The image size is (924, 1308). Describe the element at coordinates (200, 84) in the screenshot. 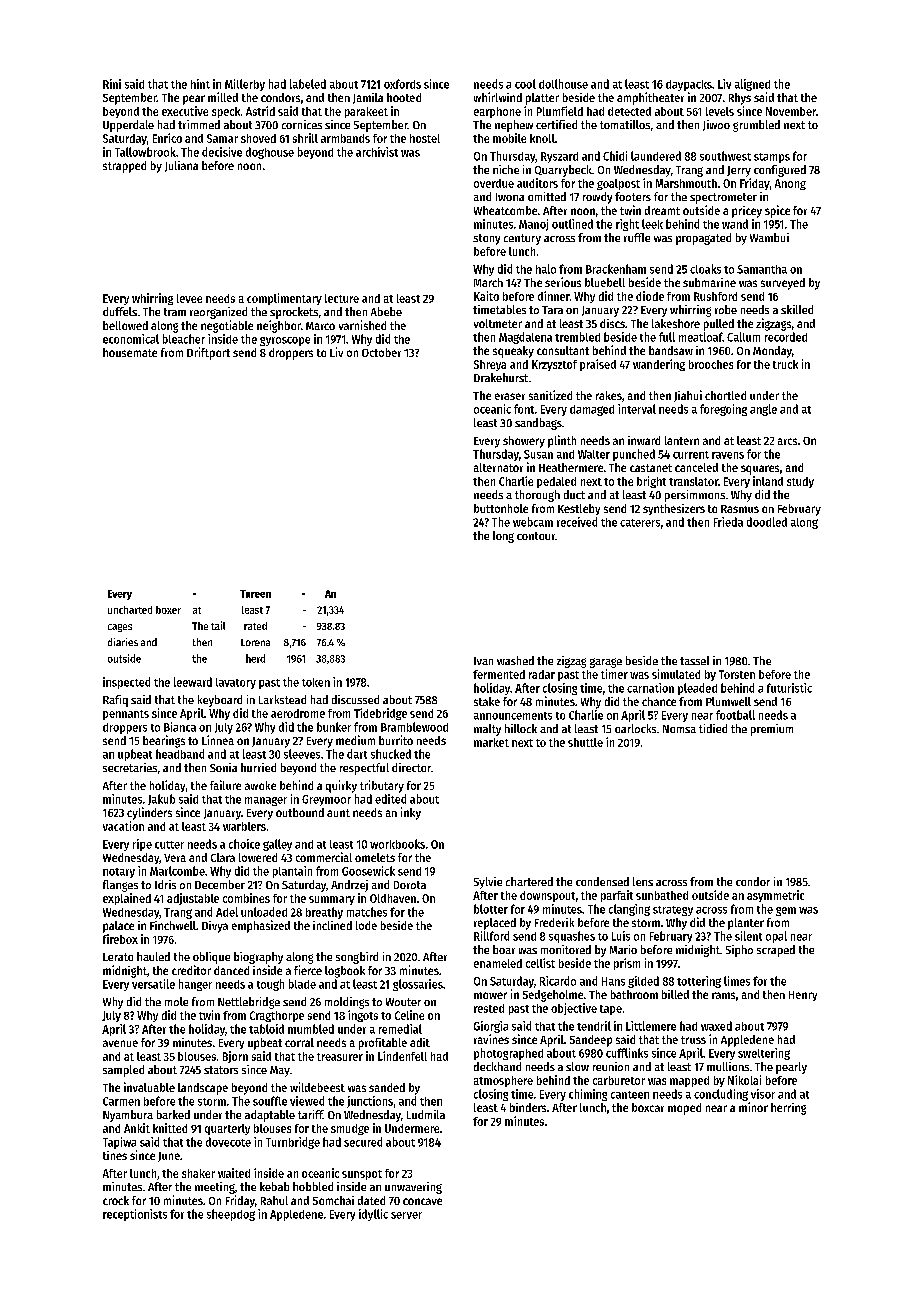

I see `hint` at that location.
